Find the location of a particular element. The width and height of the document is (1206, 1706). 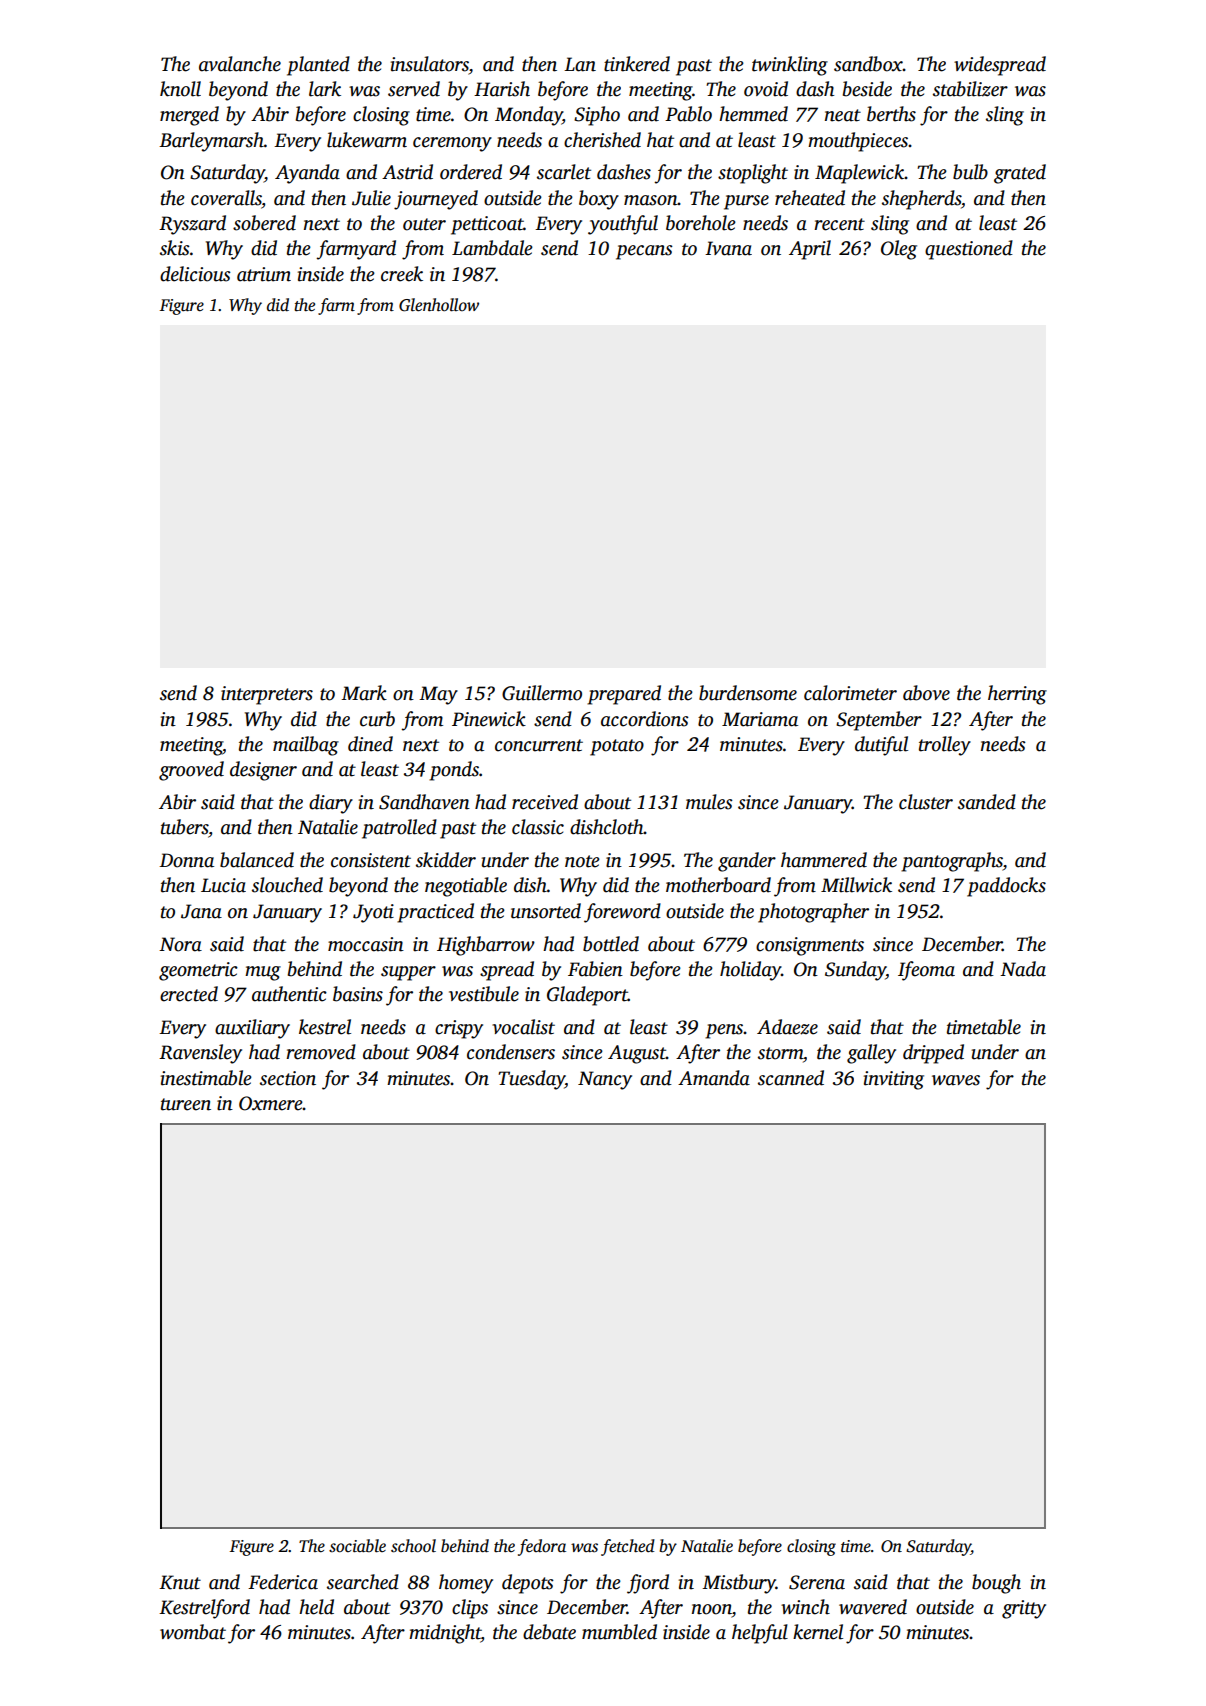

tinkered is located at coordinates (637, 64).
